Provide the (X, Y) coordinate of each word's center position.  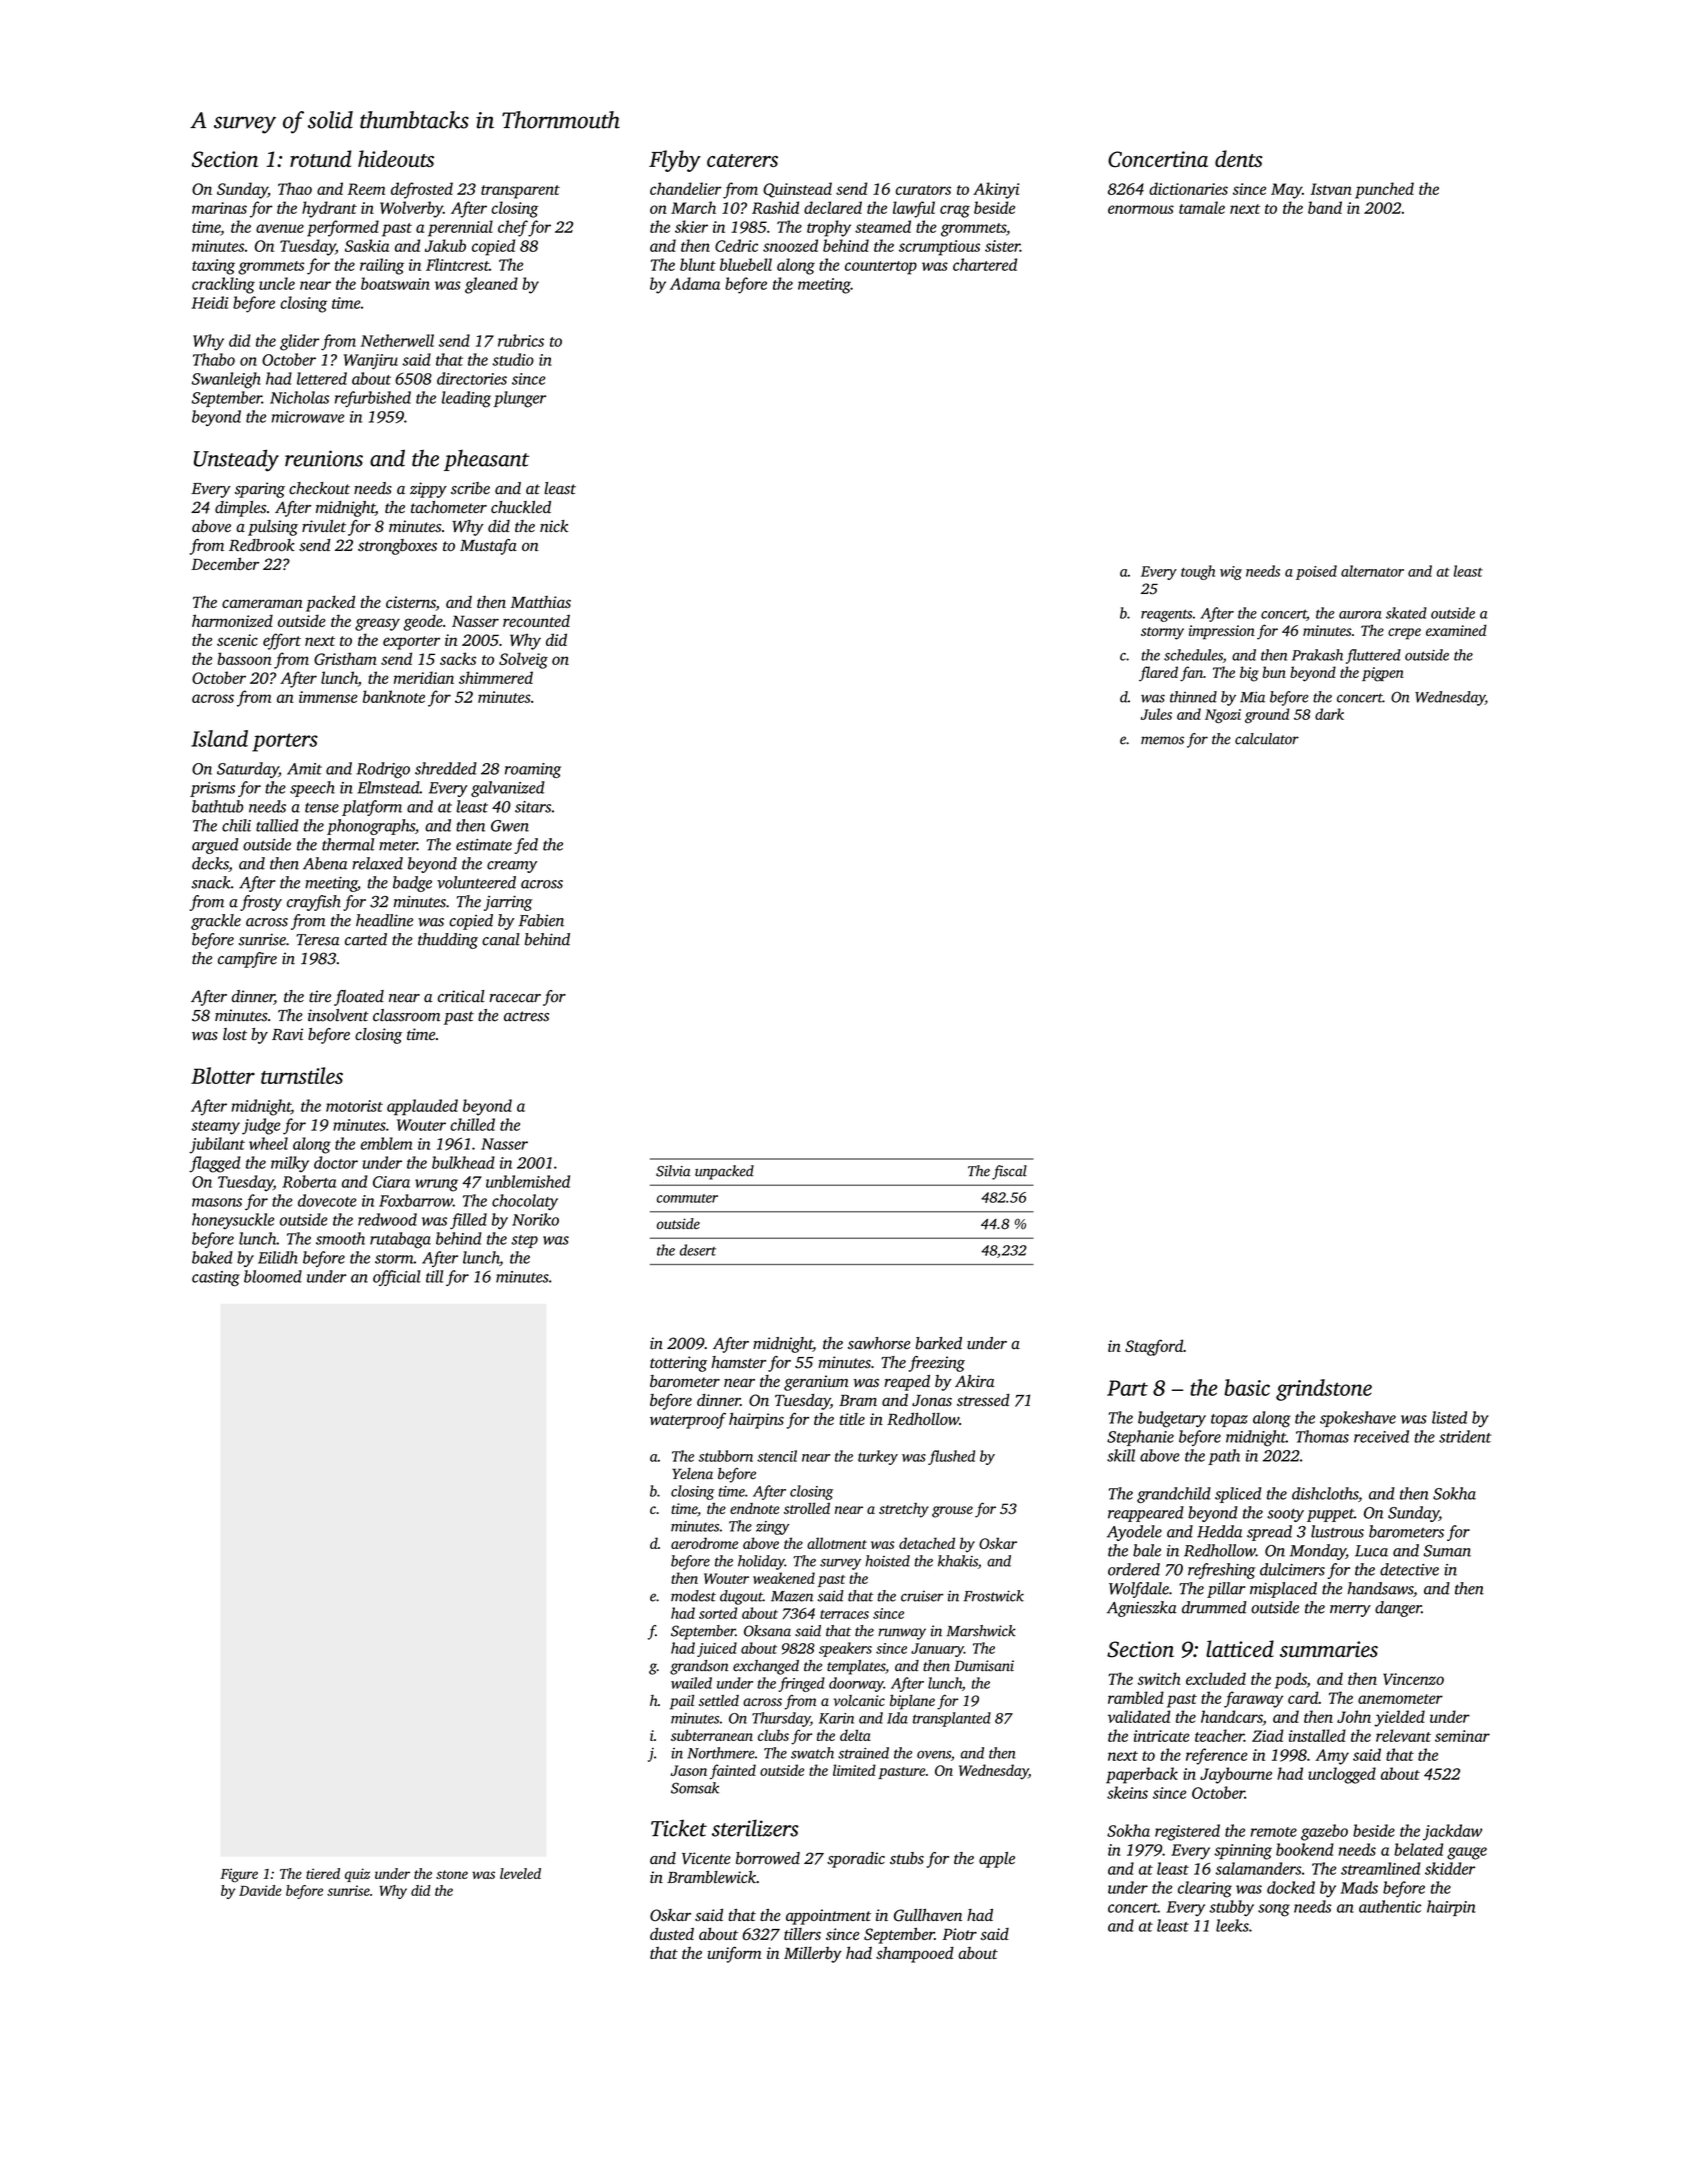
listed (1449, 1417)
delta (855, 1735)
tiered (323, 1873)
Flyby (675, 161)
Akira (975, 1381)
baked (212, 1257)
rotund (321, 158)
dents (1239, 158)
